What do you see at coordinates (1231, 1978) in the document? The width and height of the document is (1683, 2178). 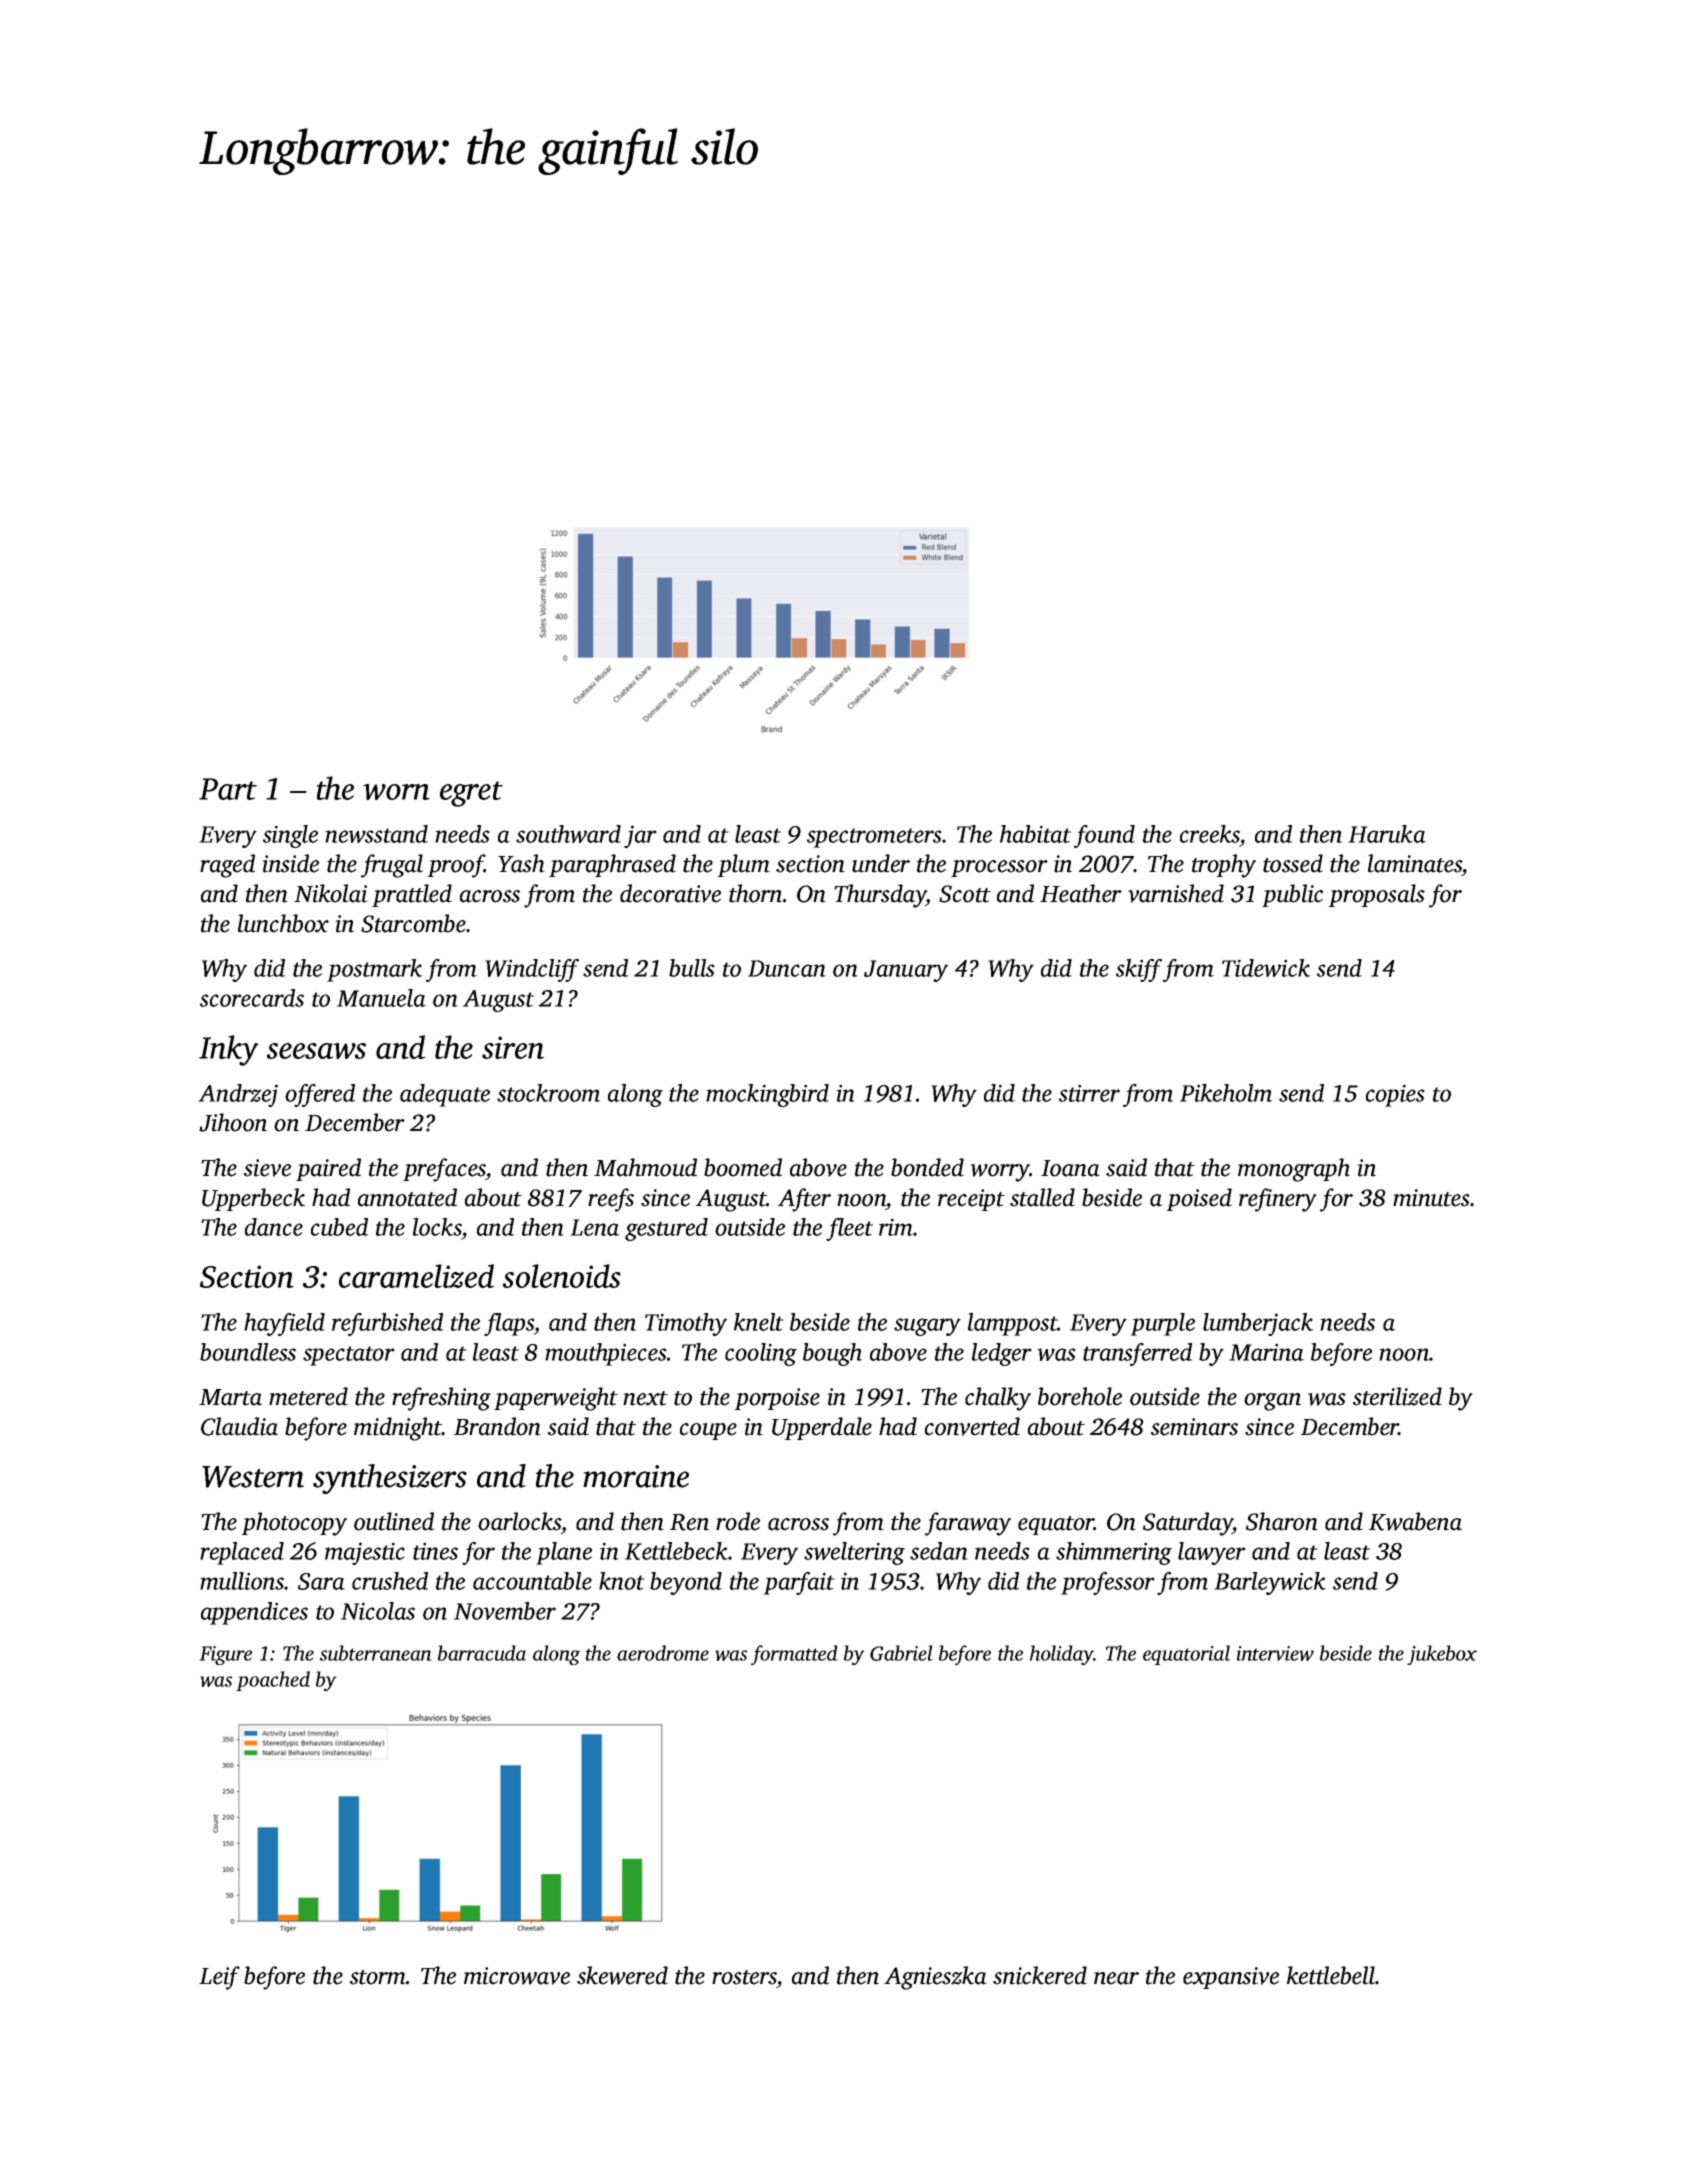 I see `expansive` at bounding box center [1231, 1978].
